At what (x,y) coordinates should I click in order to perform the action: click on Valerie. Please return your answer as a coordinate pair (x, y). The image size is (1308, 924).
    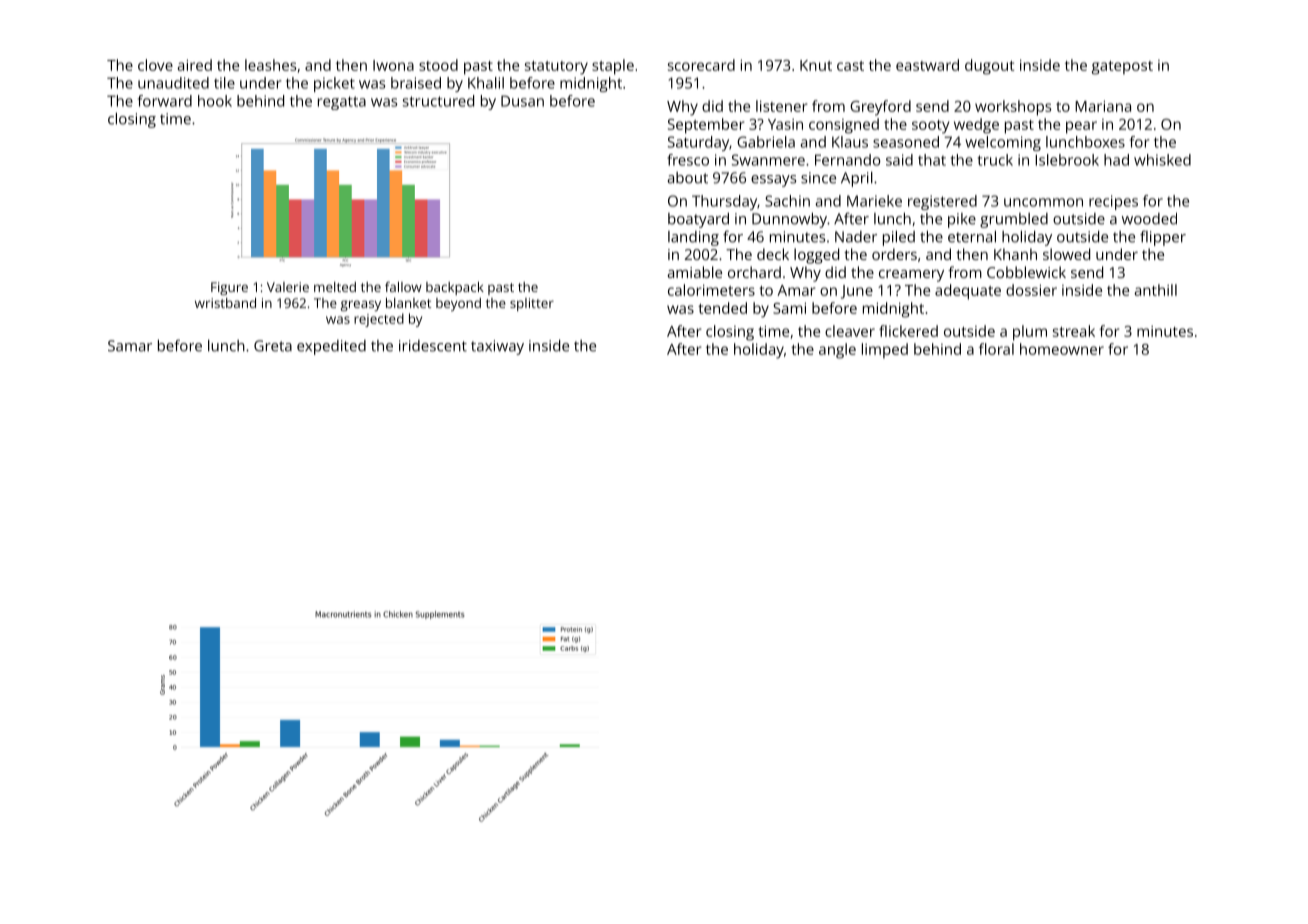
    Looking at the image, I should click on (288, 287).
